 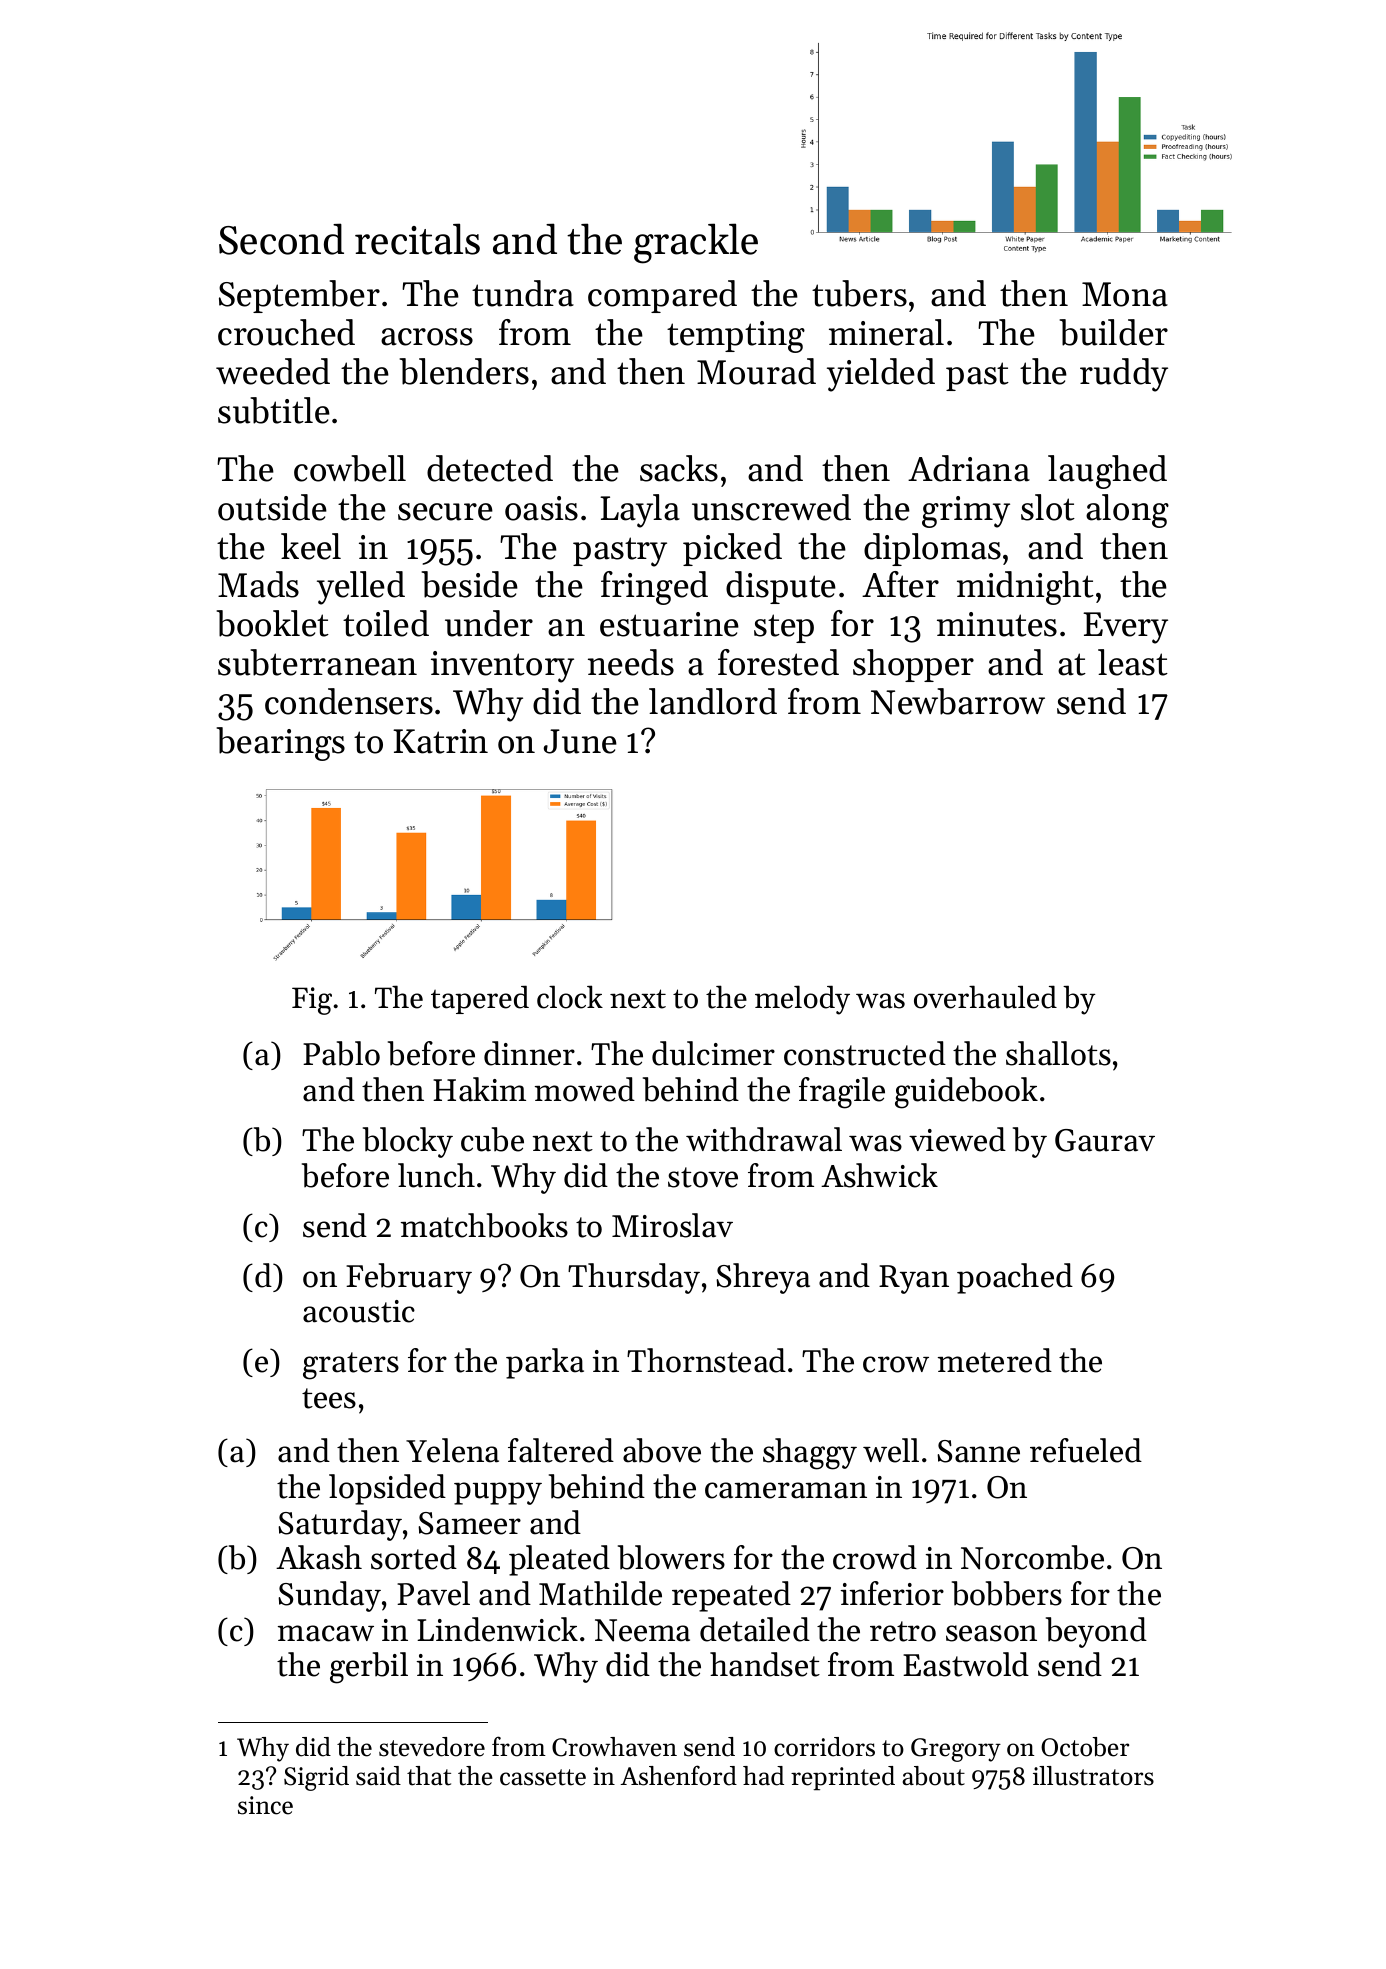 I want to click on slot, so click(x=1048, y=507).
